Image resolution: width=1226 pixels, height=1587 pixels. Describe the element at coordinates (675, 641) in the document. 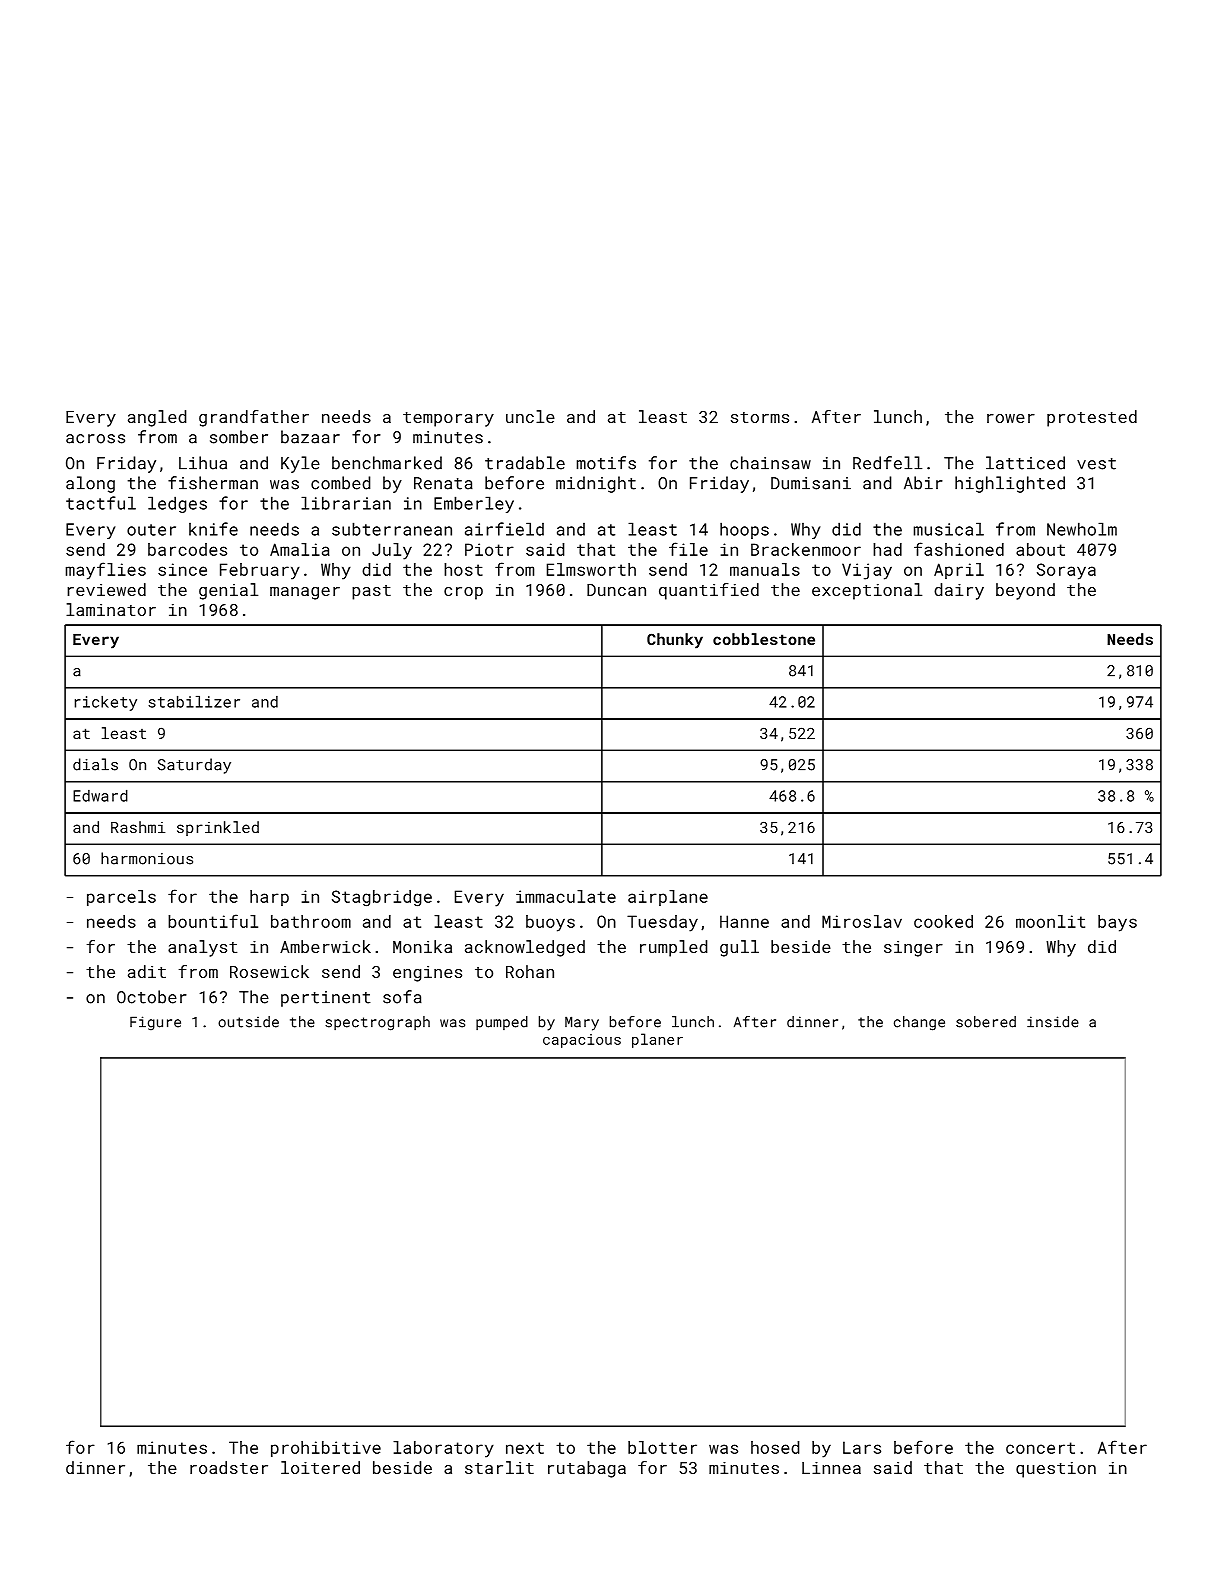

I see `Chunky` at that location.
